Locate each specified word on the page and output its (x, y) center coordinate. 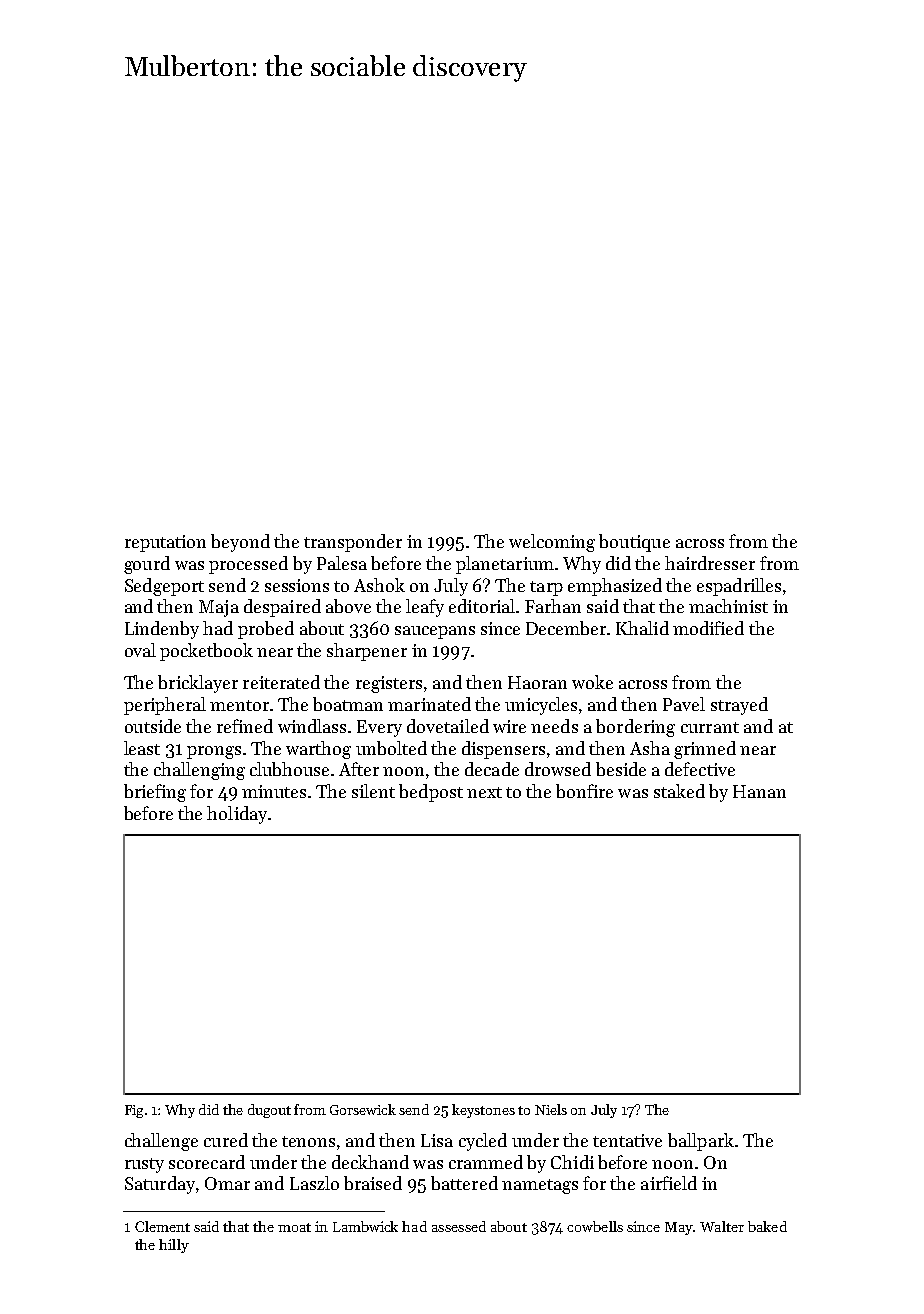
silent (373, 791)
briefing (155, 793)
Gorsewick (363, 1109)
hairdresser (710, 563)
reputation (165, 543)
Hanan (759, 791)
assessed (459, 1226)
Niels (551, 1109)
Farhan (553, 606)
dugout (269, 1111)
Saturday (160, 1185)
